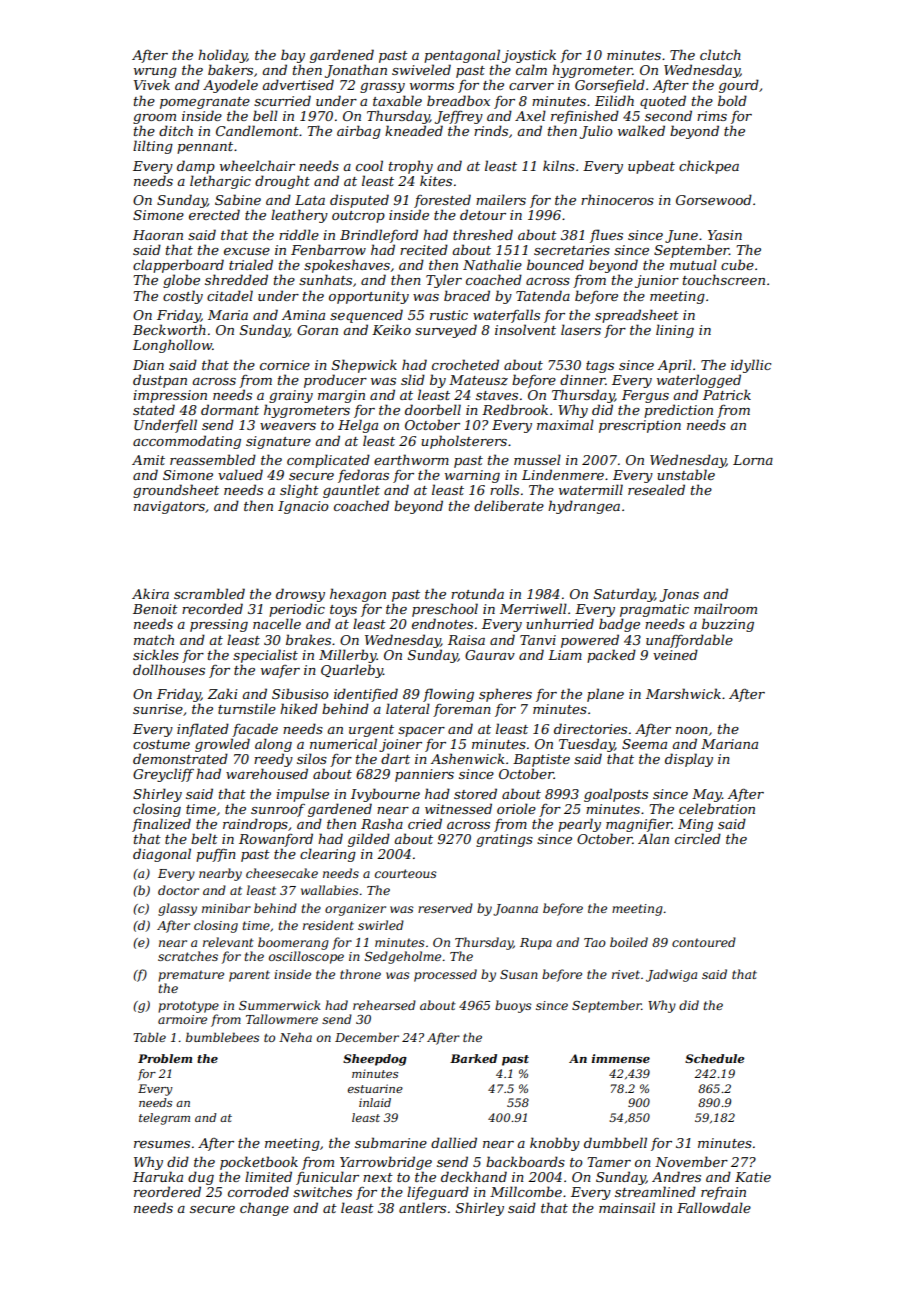 Image resolution: width=908 pixels, height=1316 pixels. Describe the element at coordinates (462, 710) in the image. I see `foreman` at that location.
